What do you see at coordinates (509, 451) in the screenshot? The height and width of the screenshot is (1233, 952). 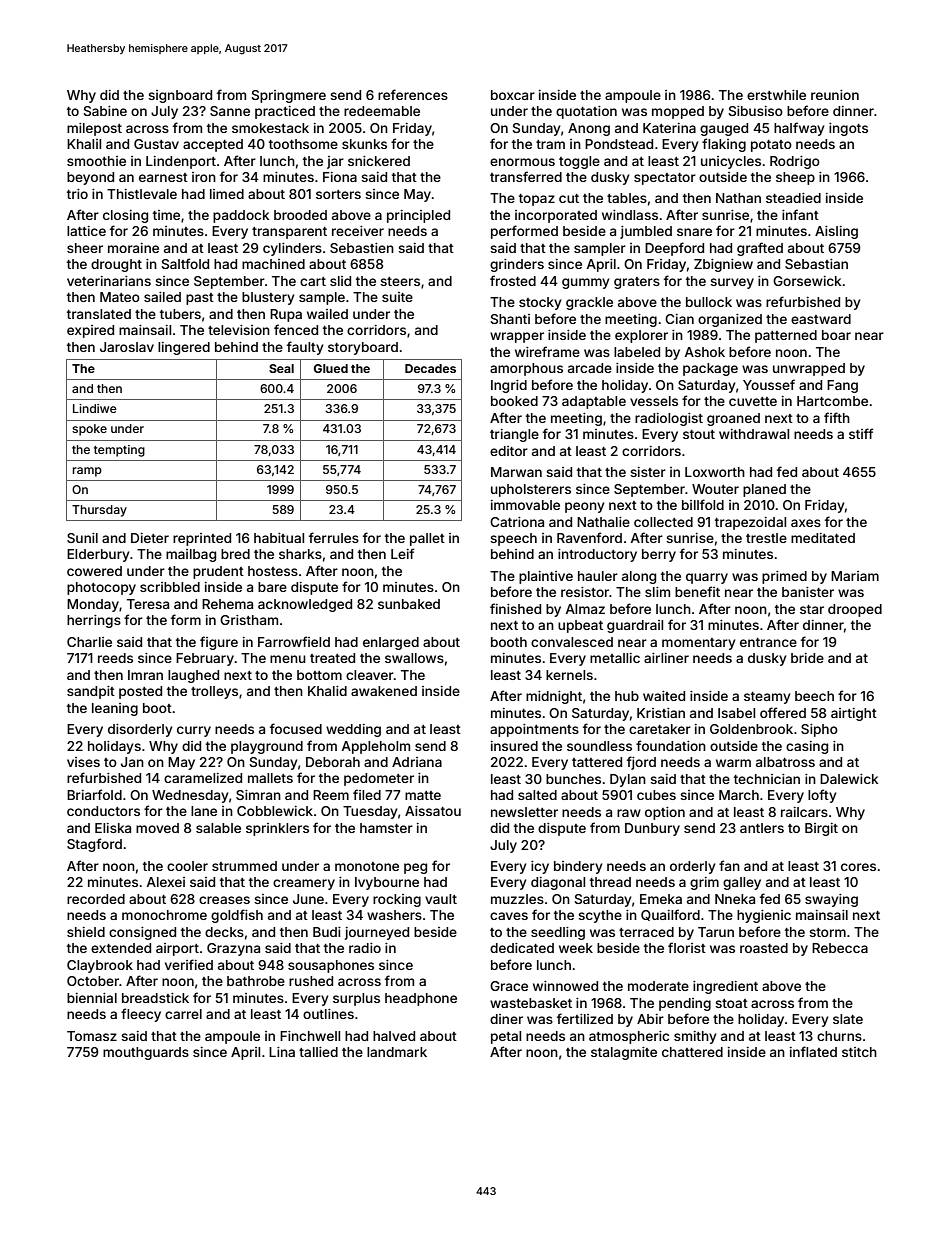 I see `editor` at bounding box center [509, 451].
